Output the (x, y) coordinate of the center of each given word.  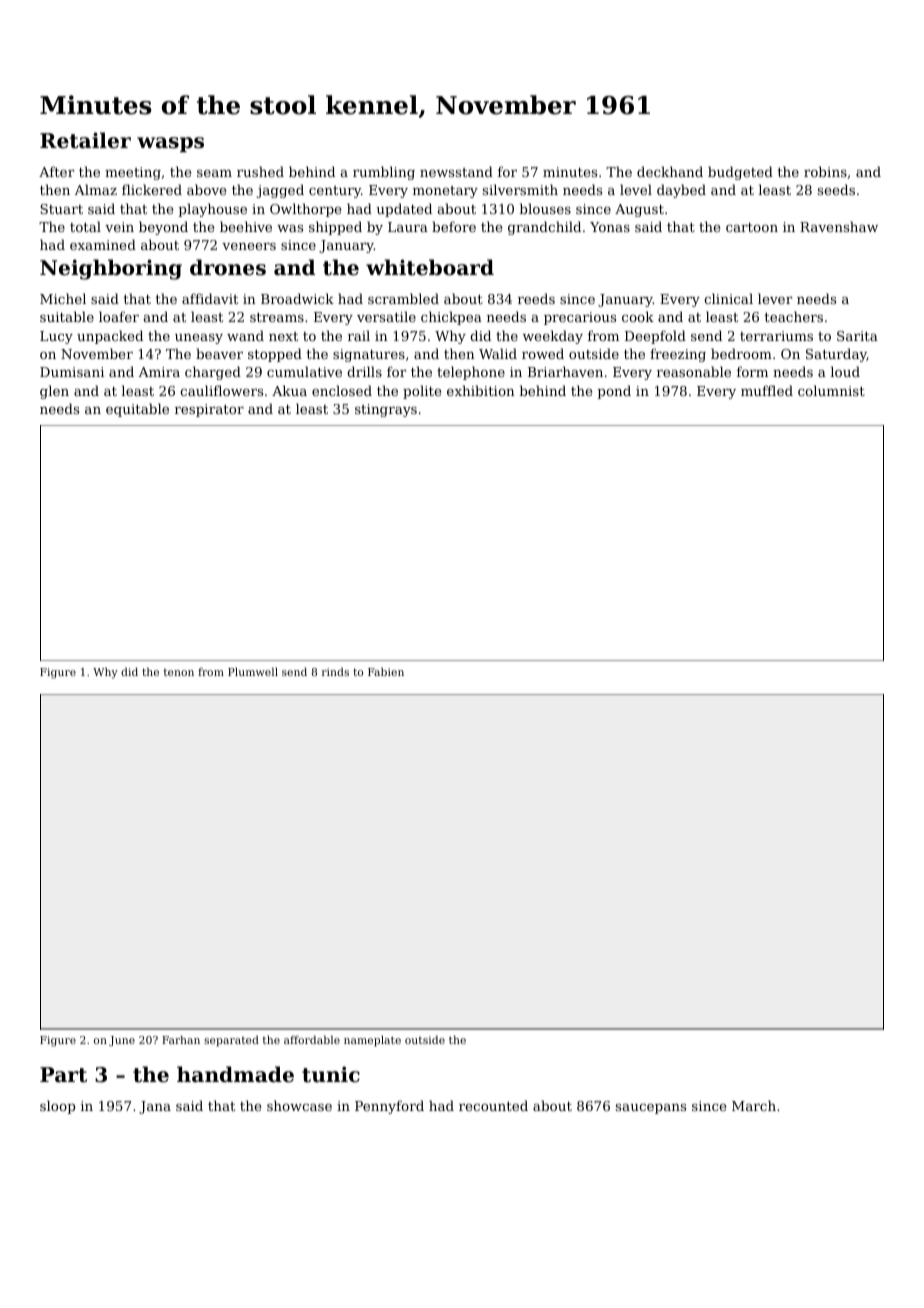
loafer (119, 316)
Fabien (386, 671)
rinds (335, 671)
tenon (179, 672)
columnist (831, 390)
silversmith (520, 189)
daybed (681, 191)
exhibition (481, 390)
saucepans (651, 1109)
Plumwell (253, 671)
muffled (767, 390)
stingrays (386, 410)
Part (63, 1075)
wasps (170, 144)
